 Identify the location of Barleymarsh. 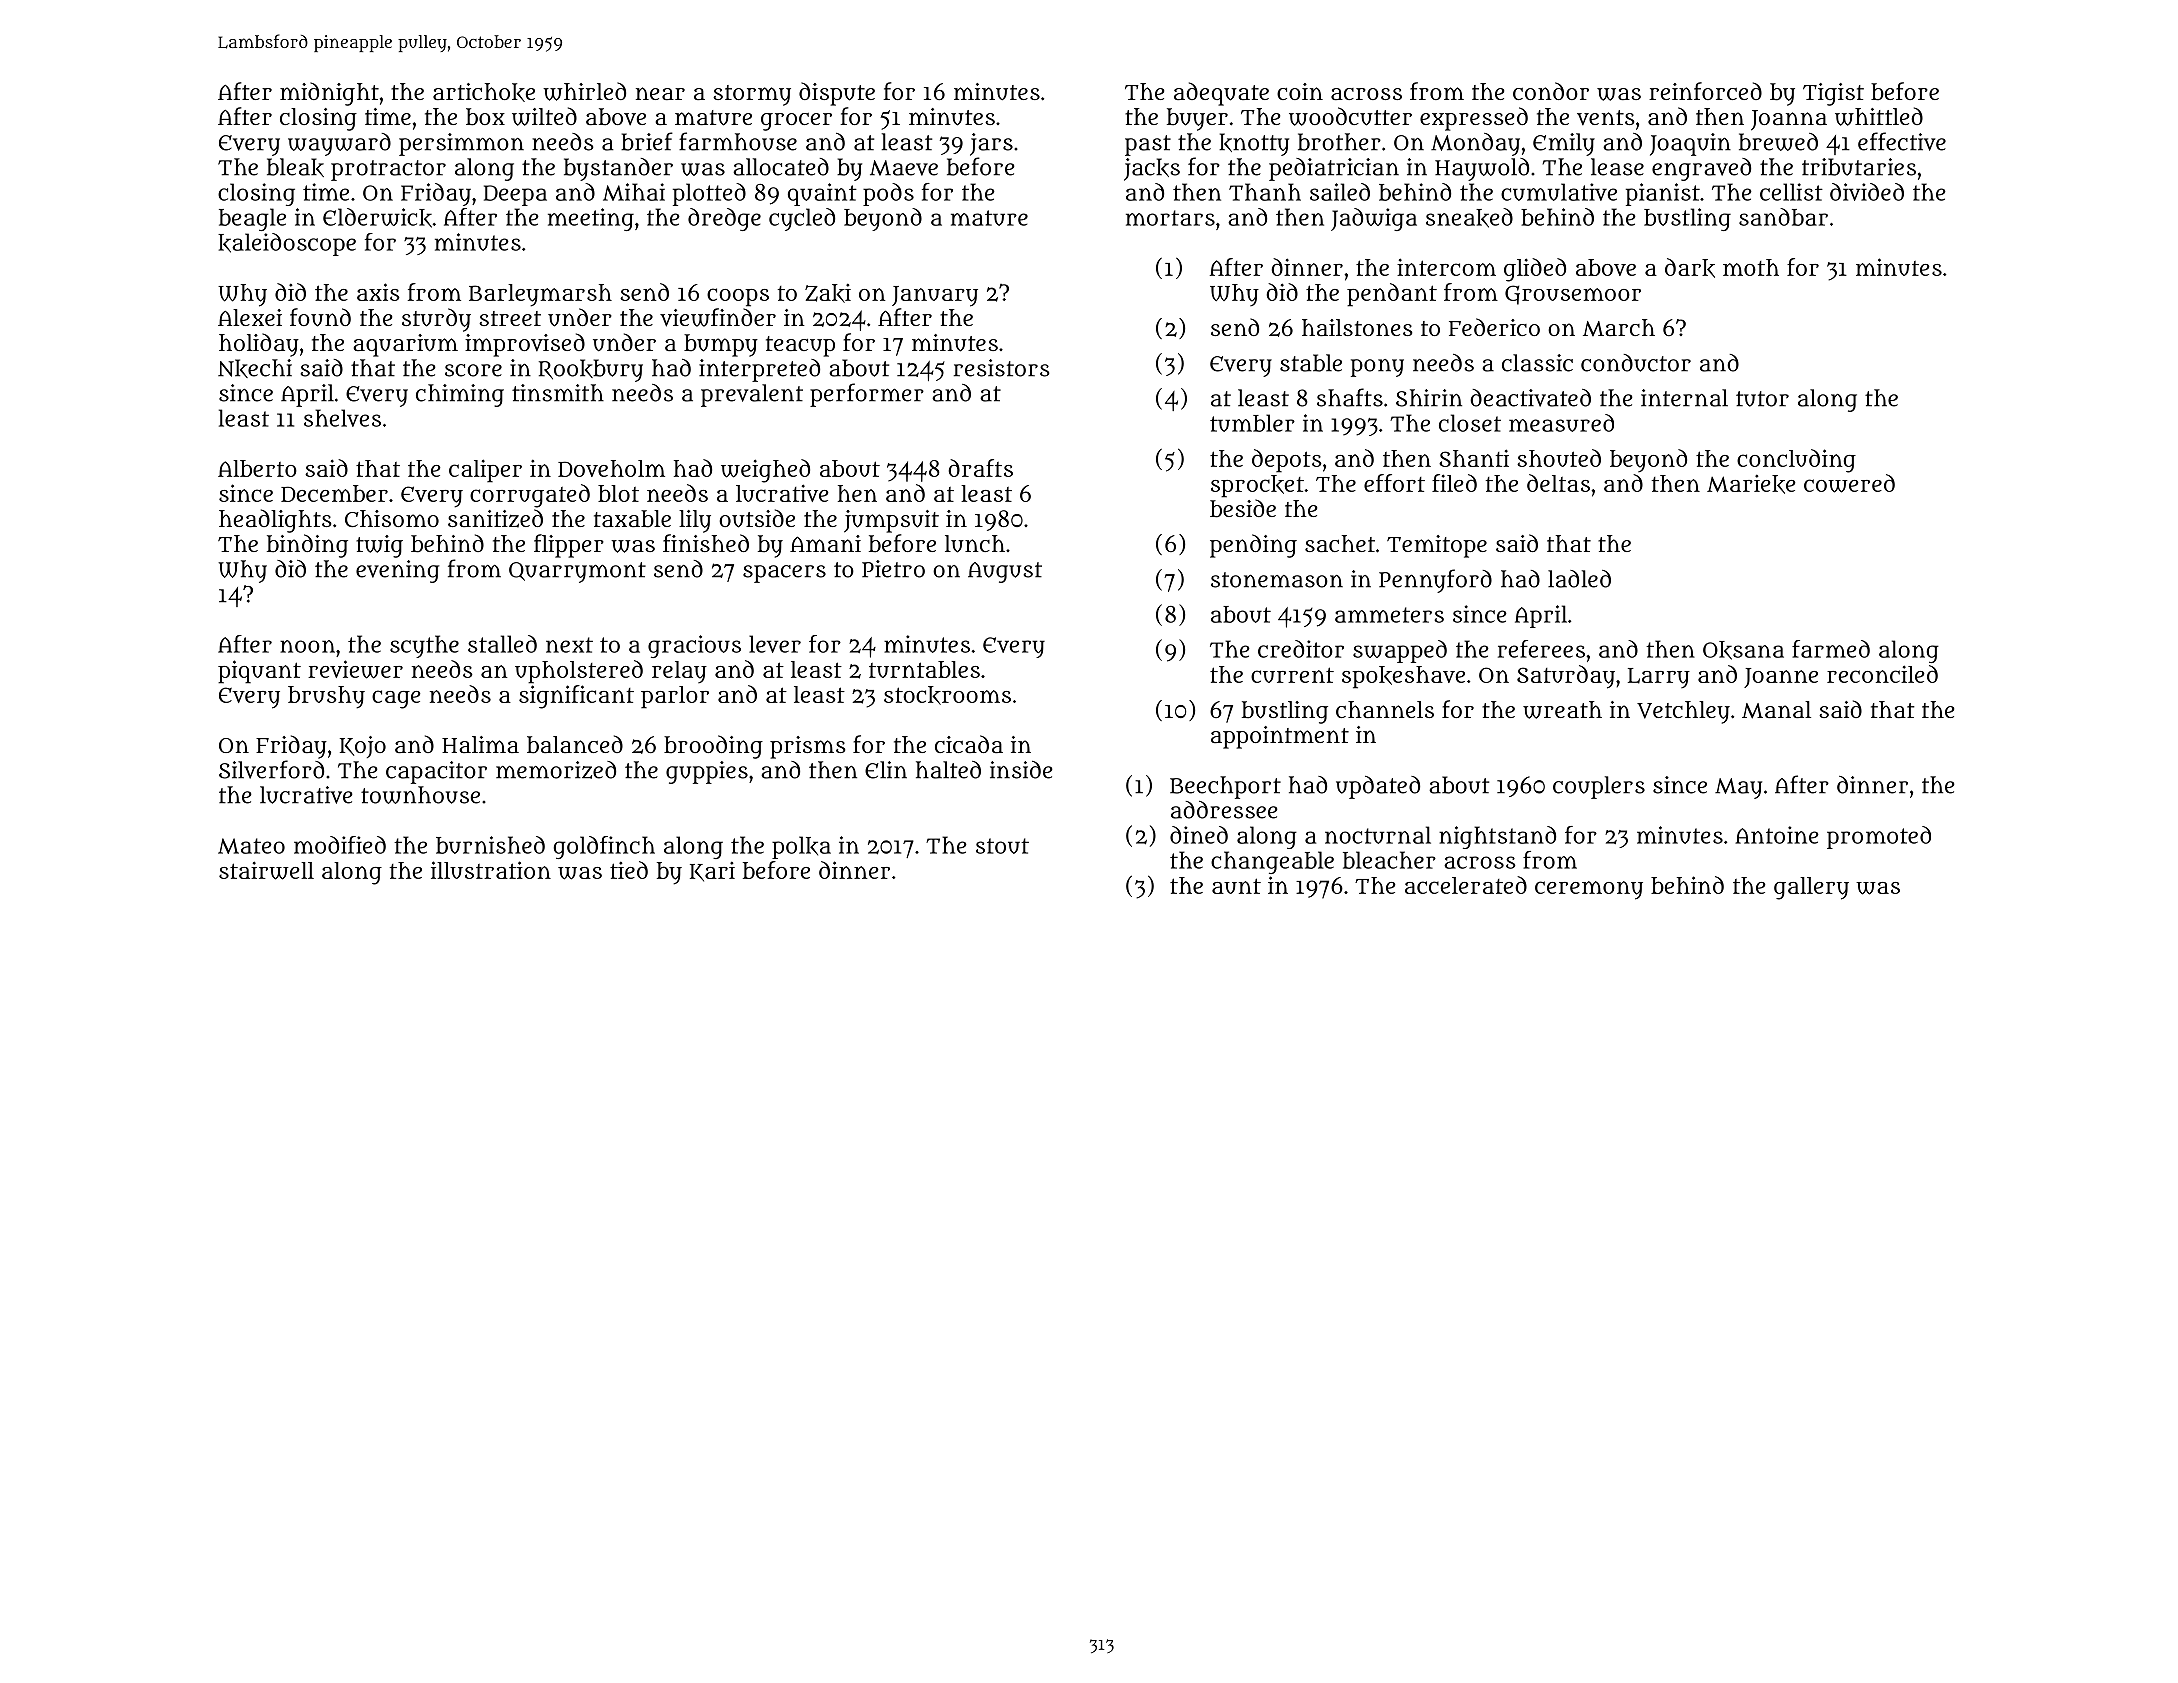
(540, 295).
